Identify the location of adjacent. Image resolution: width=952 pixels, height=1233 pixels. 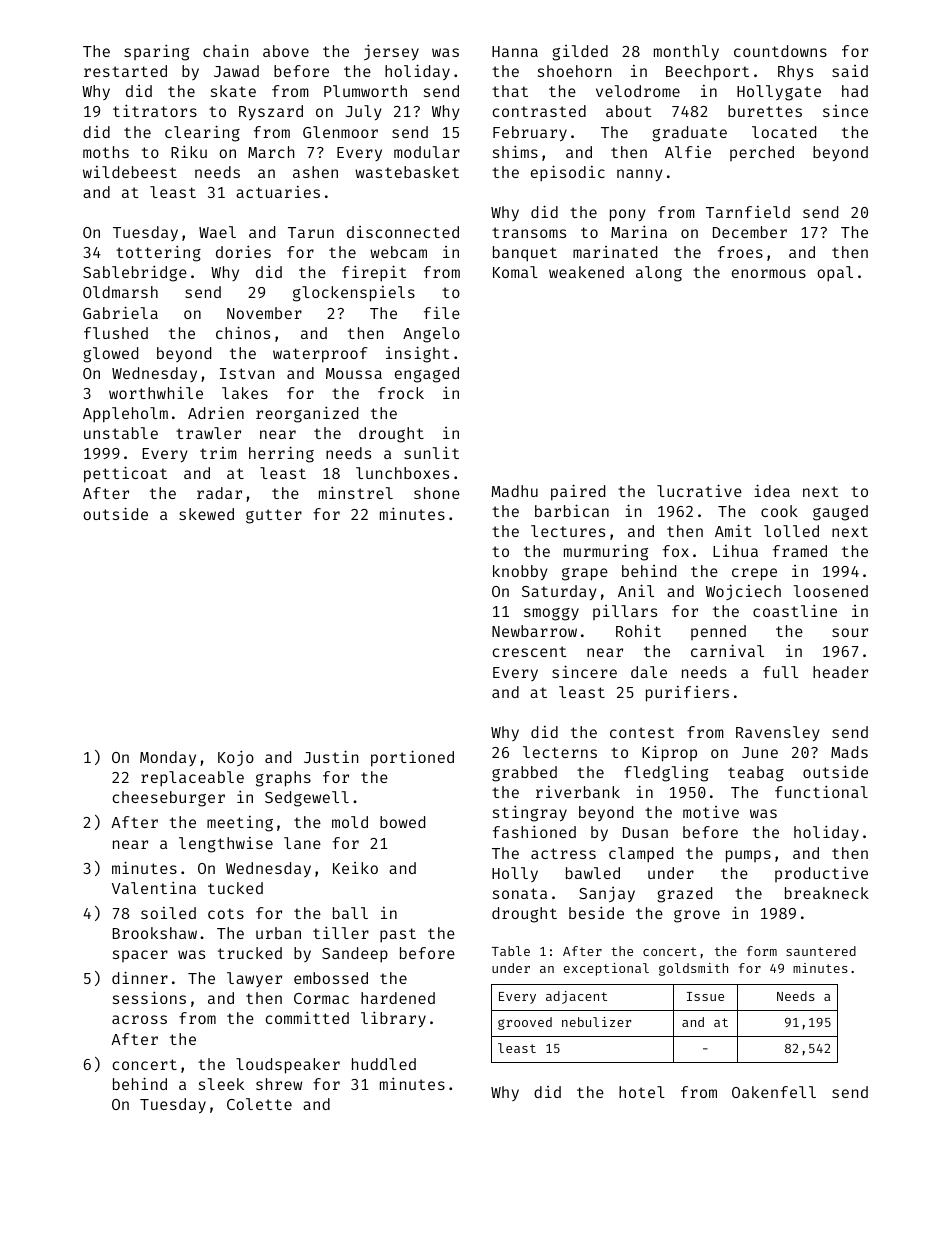
(576, 997).
